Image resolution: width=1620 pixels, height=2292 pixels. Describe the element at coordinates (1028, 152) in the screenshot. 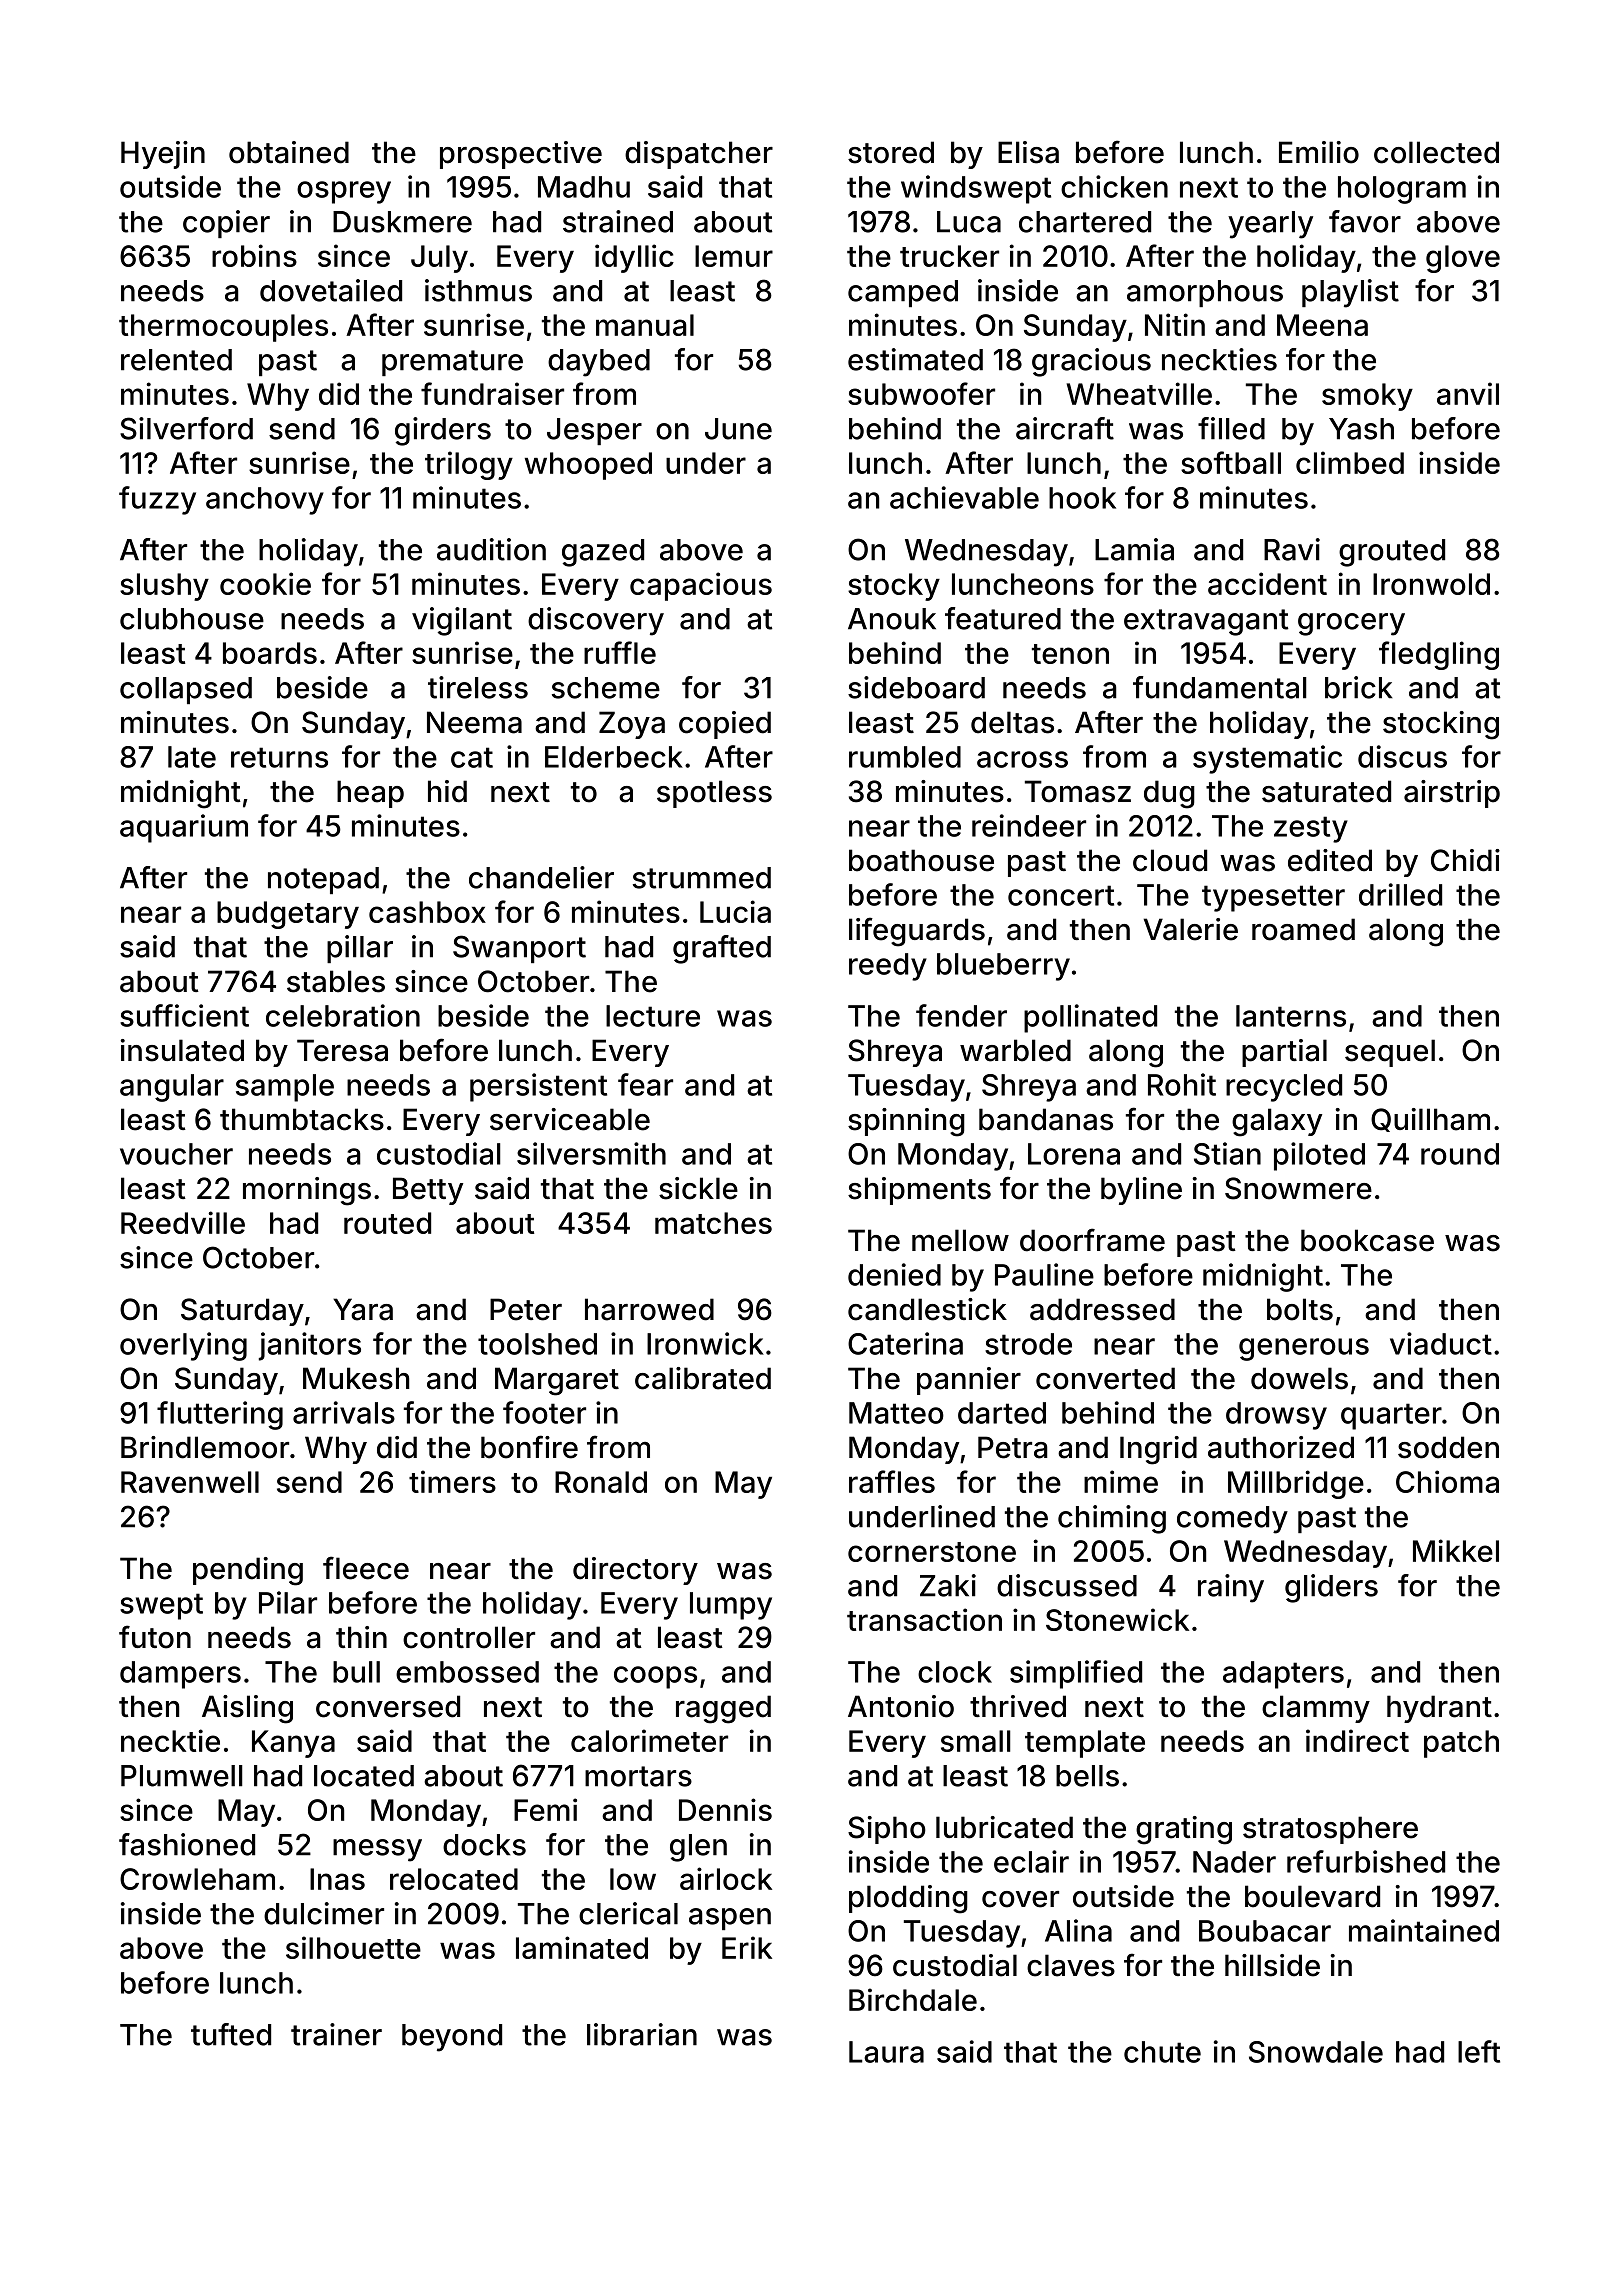

I see `Elisa` at that location.
